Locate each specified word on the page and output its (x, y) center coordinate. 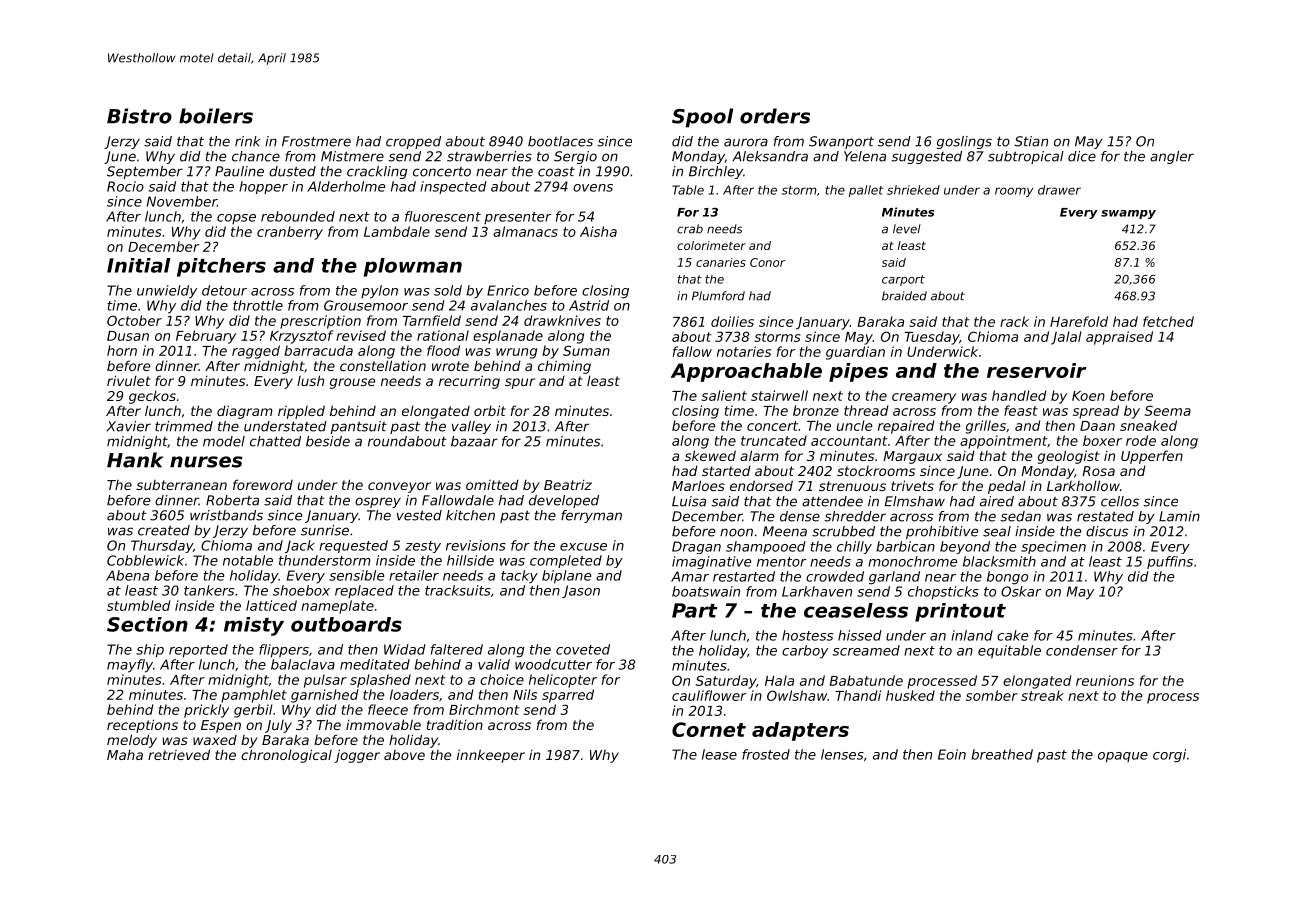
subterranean (181, 485)
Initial (138, 265)
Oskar (1021, 591)
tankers (209, 590)
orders (775, 116)
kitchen (470, 515)
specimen (1053, 547)
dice (1082, 156)
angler (1172, 157)
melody (132, 741)
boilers (216, 116)
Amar (690, 576)
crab (690, 229)
